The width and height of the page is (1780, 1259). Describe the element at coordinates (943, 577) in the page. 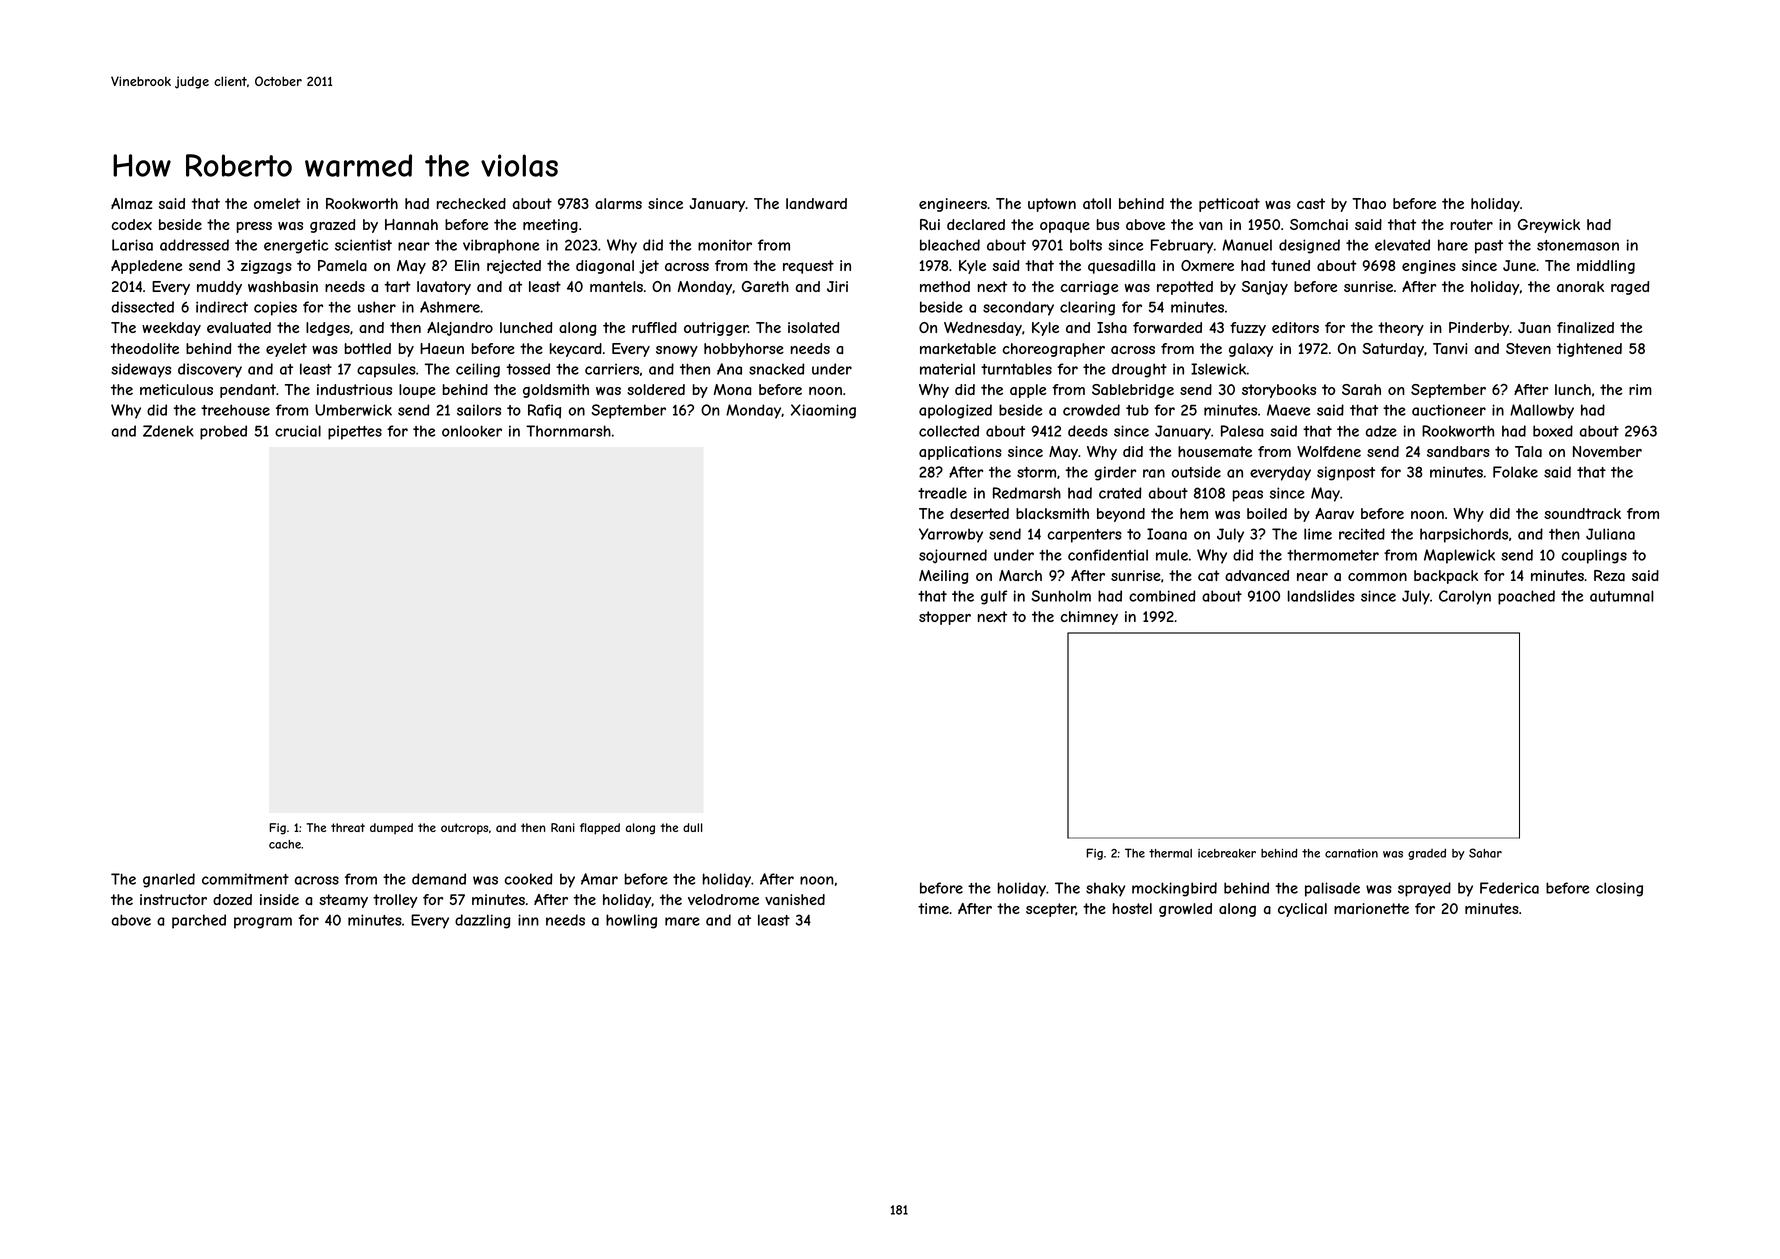

I see `Meiling` at that location.
